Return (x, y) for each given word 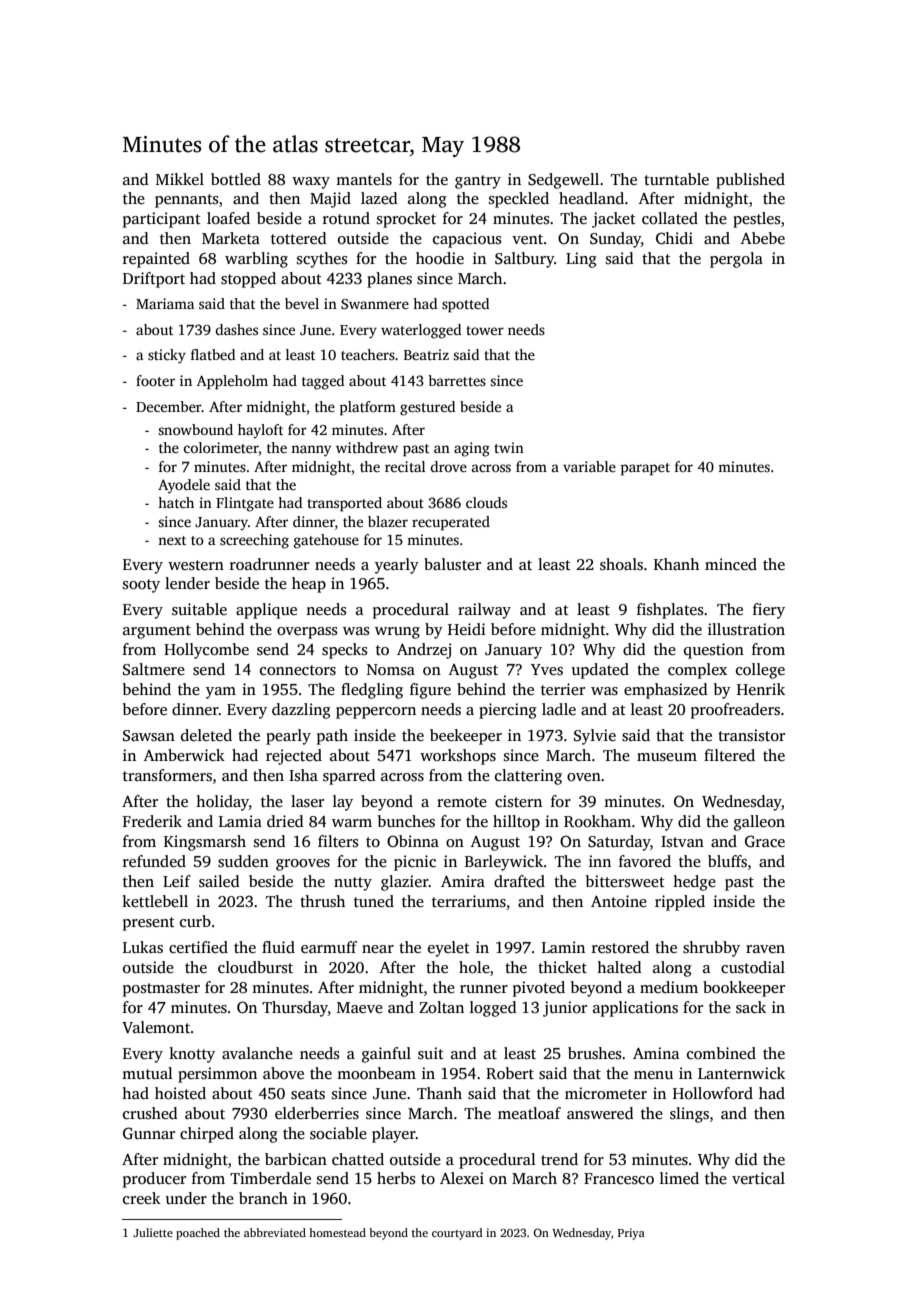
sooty (141, 586)
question (714, 651)
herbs (396, 1178)
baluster (452, 564)
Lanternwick (741, 1073)
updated (600, 671)
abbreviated (275, 1232)
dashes (236, 329)
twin (509, 447)
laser (307, 801)
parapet (645, 469)
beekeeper (466, 737)
